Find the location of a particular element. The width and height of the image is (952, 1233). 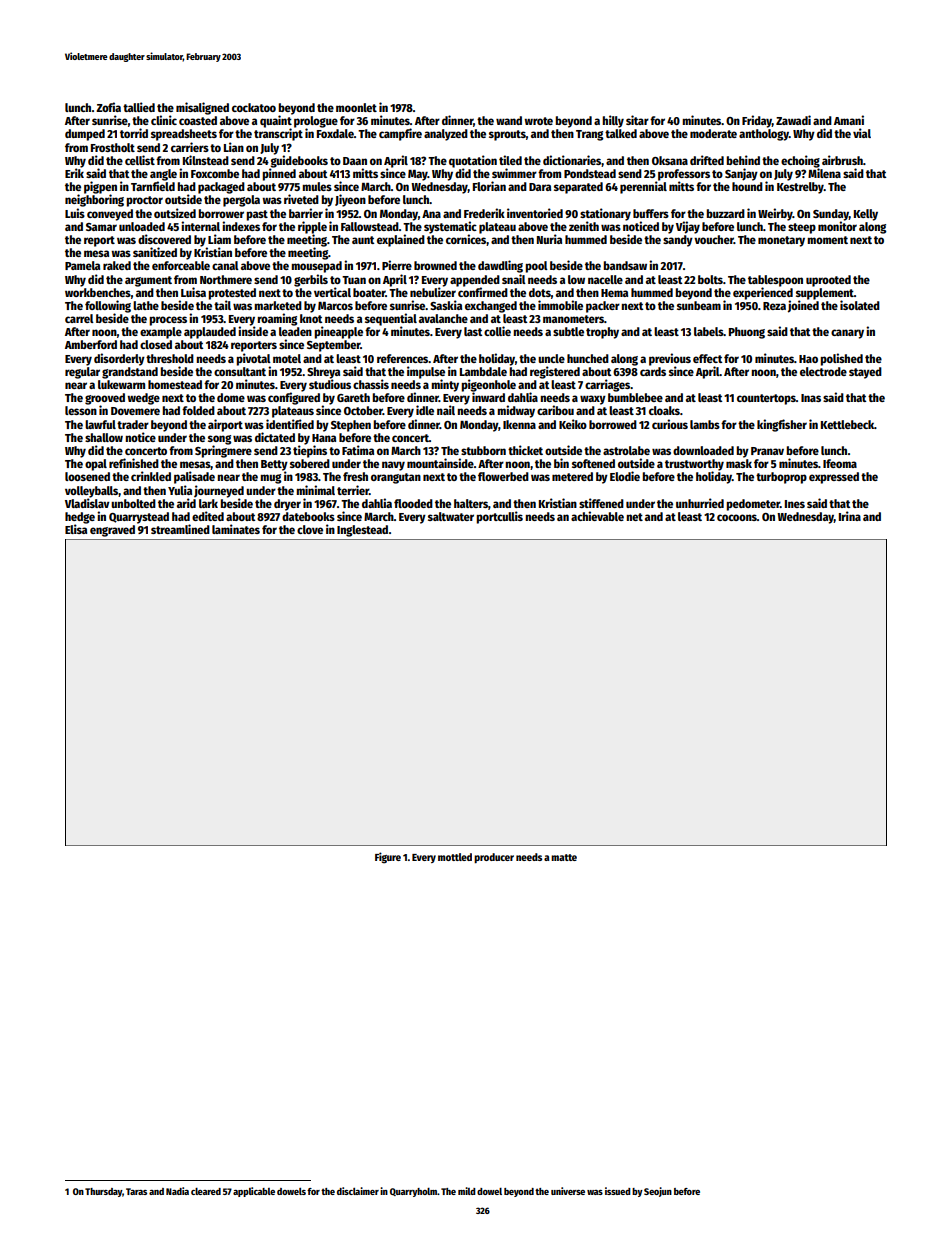

producer is located at coordinates (494, 858).
